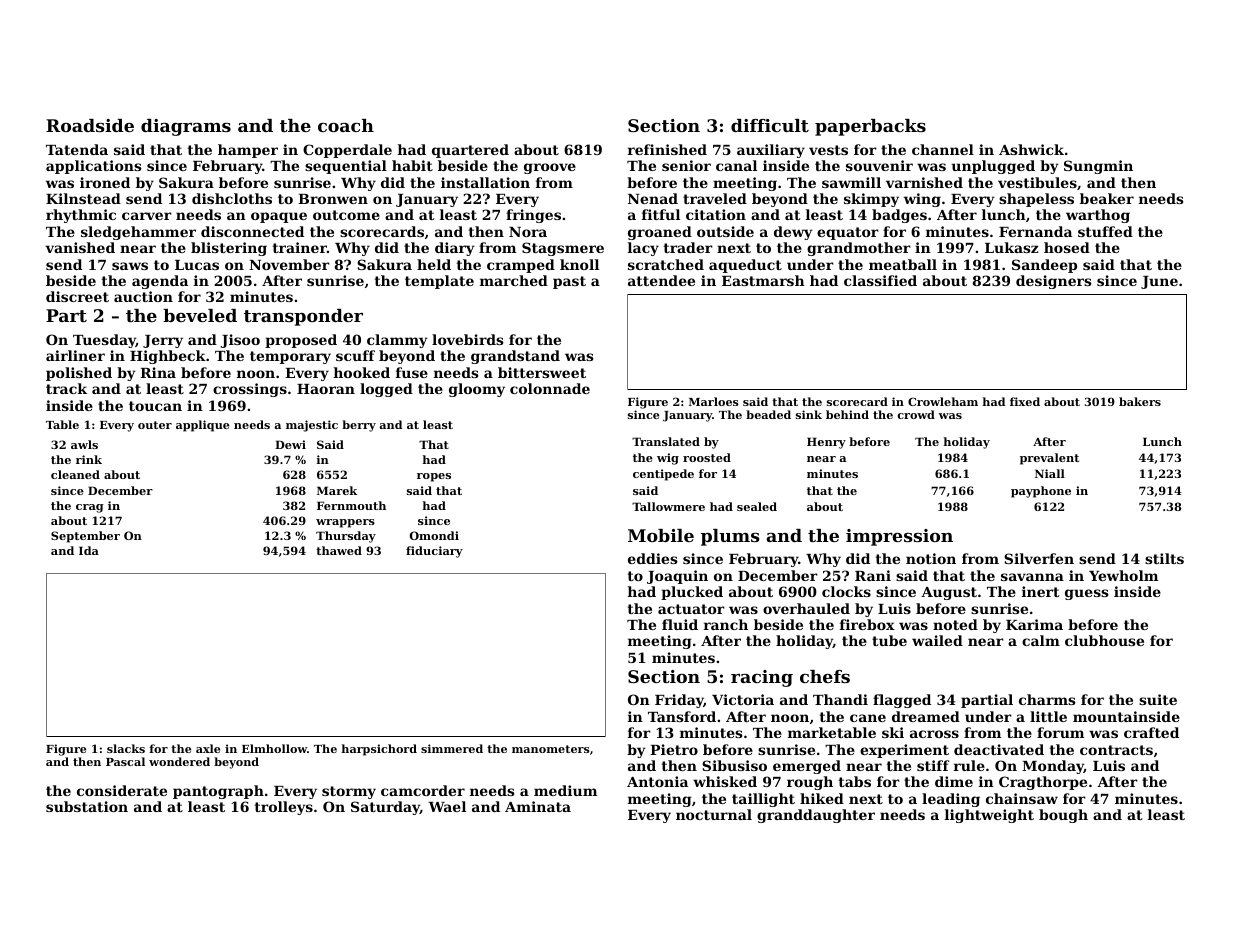 The height and width of the page is (952, 1233). I want to click on bakers, so click(1140, 401).
